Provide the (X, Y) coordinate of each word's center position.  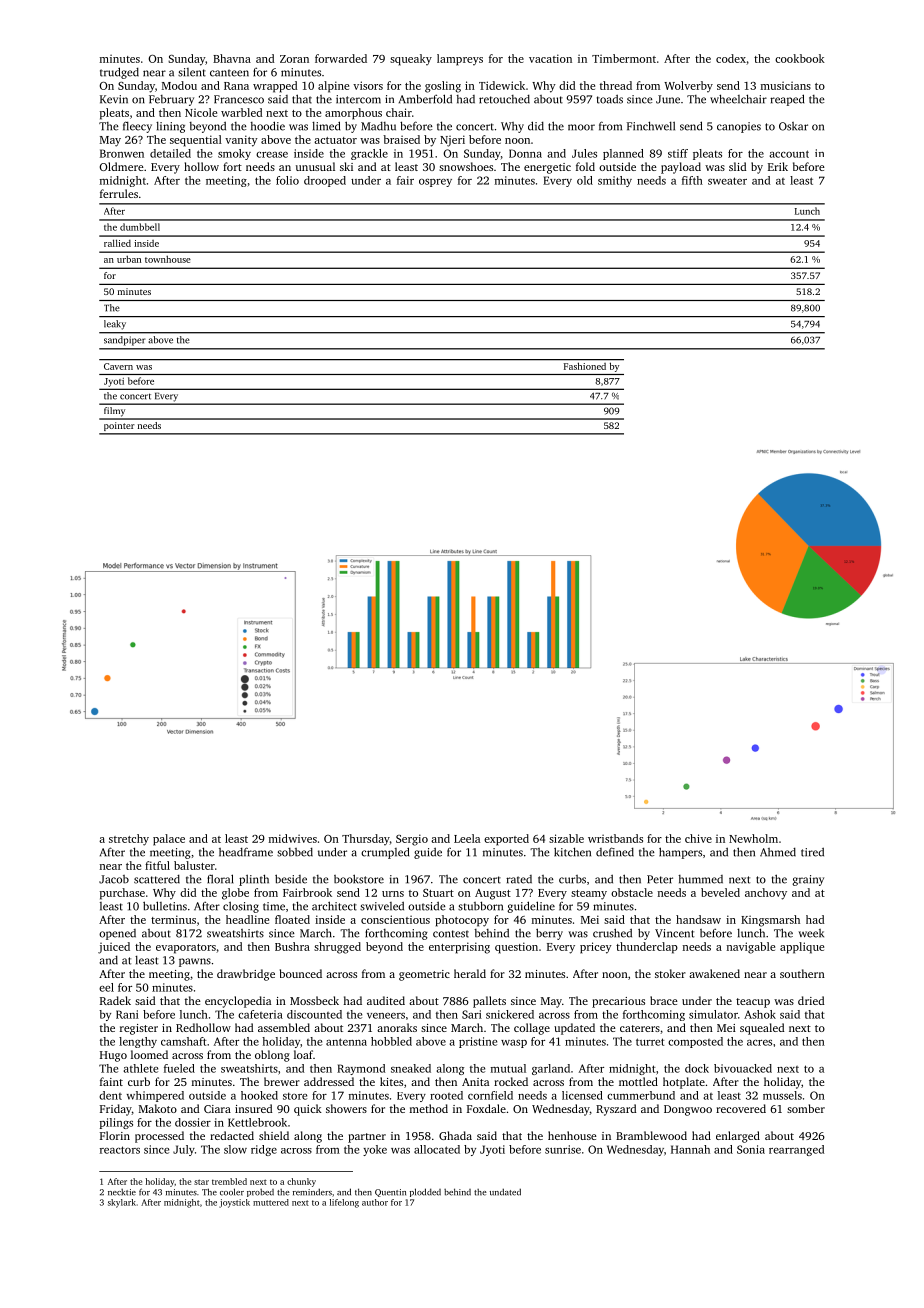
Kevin (114, 99)
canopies (739, 127)
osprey (435, 183)
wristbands (615, 838)
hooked (259, 1095)
